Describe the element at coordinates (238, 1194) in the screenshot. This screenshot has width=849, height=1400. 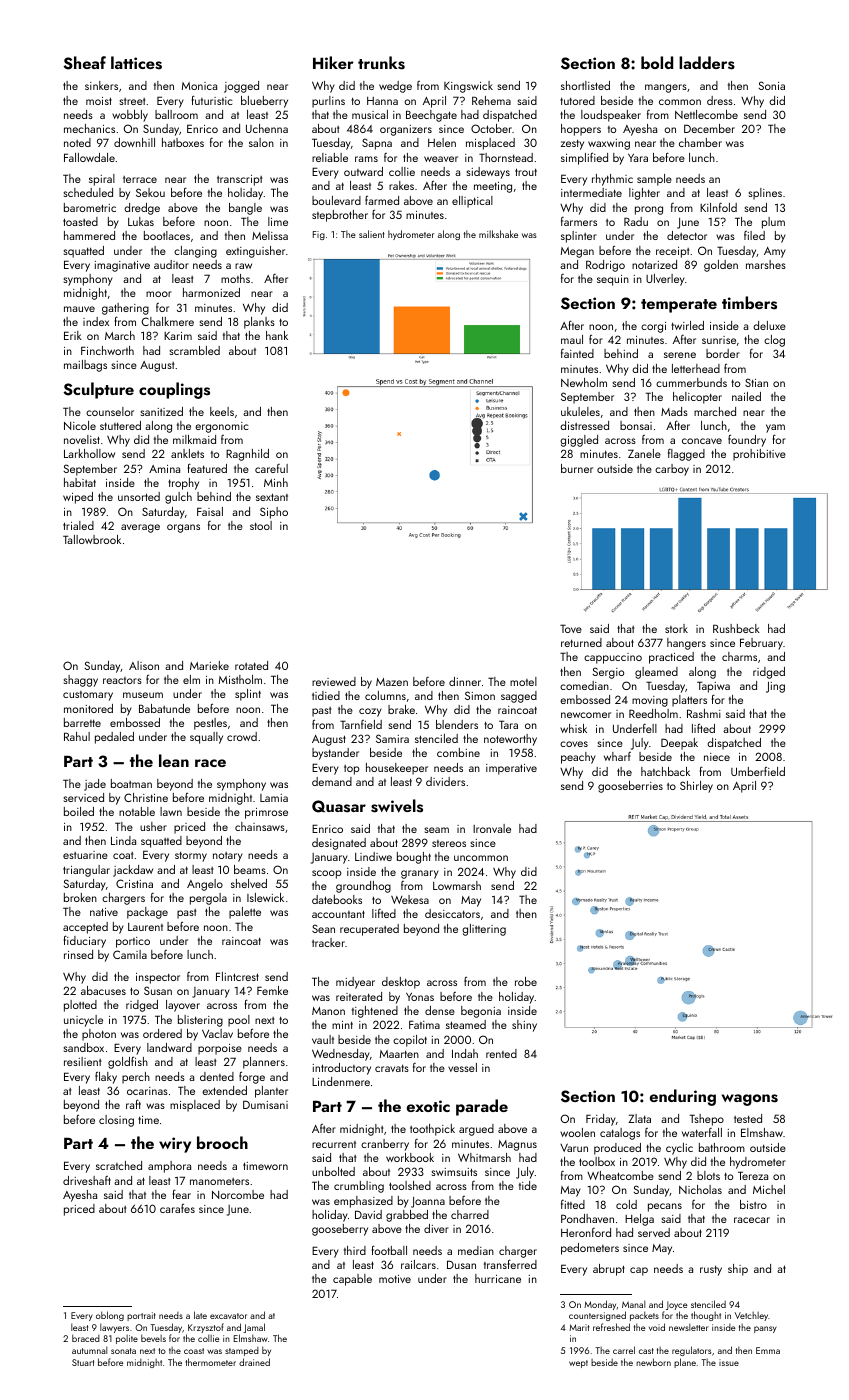
I see `Norcombe` at that location.
